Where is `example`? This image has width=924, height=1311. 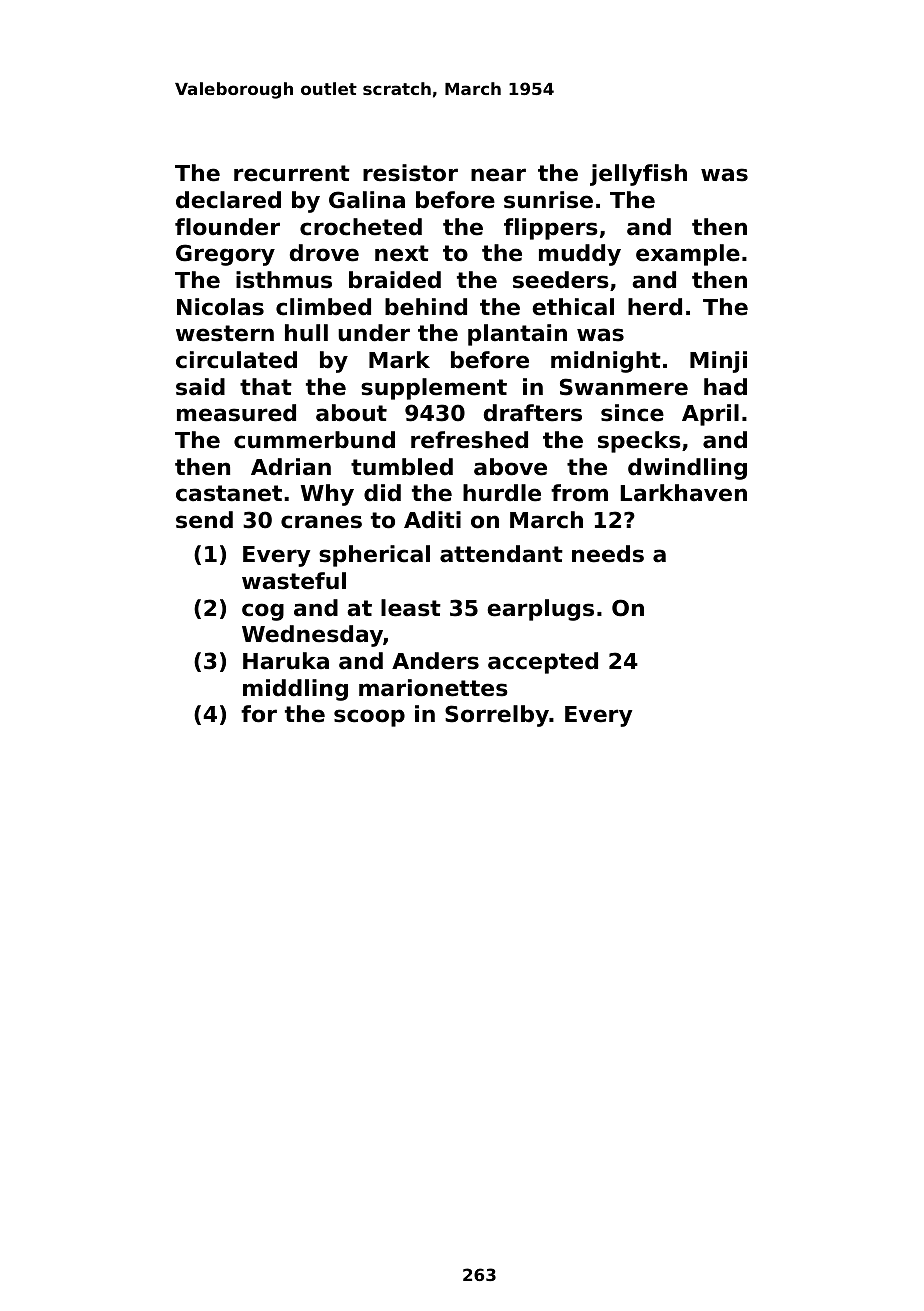 example is located at coordinates (688, 255).
